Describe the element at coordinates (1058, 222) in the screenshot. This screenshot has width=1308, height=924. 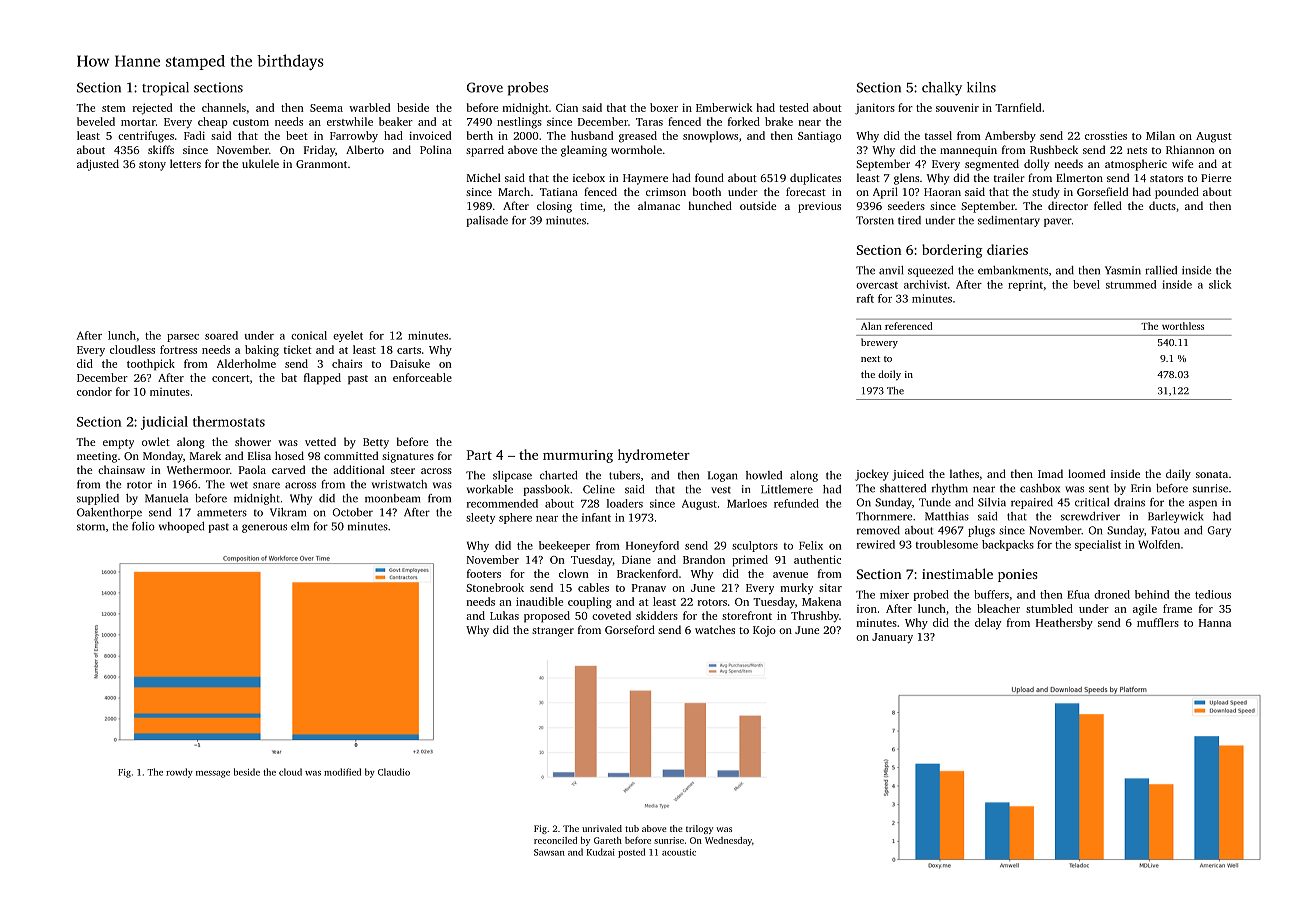
I see `paver` at that location.
